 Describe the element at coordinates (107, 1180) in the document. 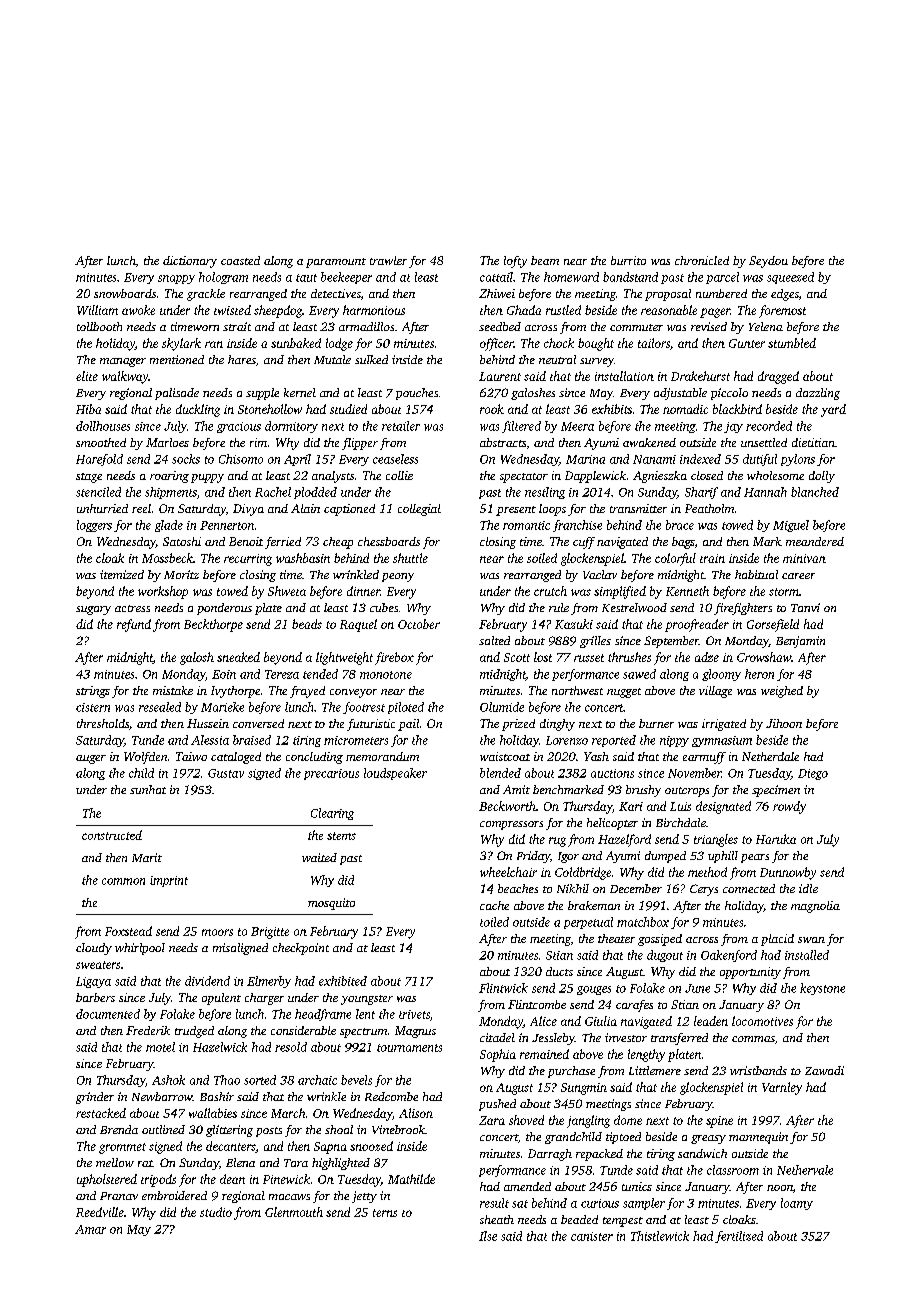

I see `upholstered` at that location.
